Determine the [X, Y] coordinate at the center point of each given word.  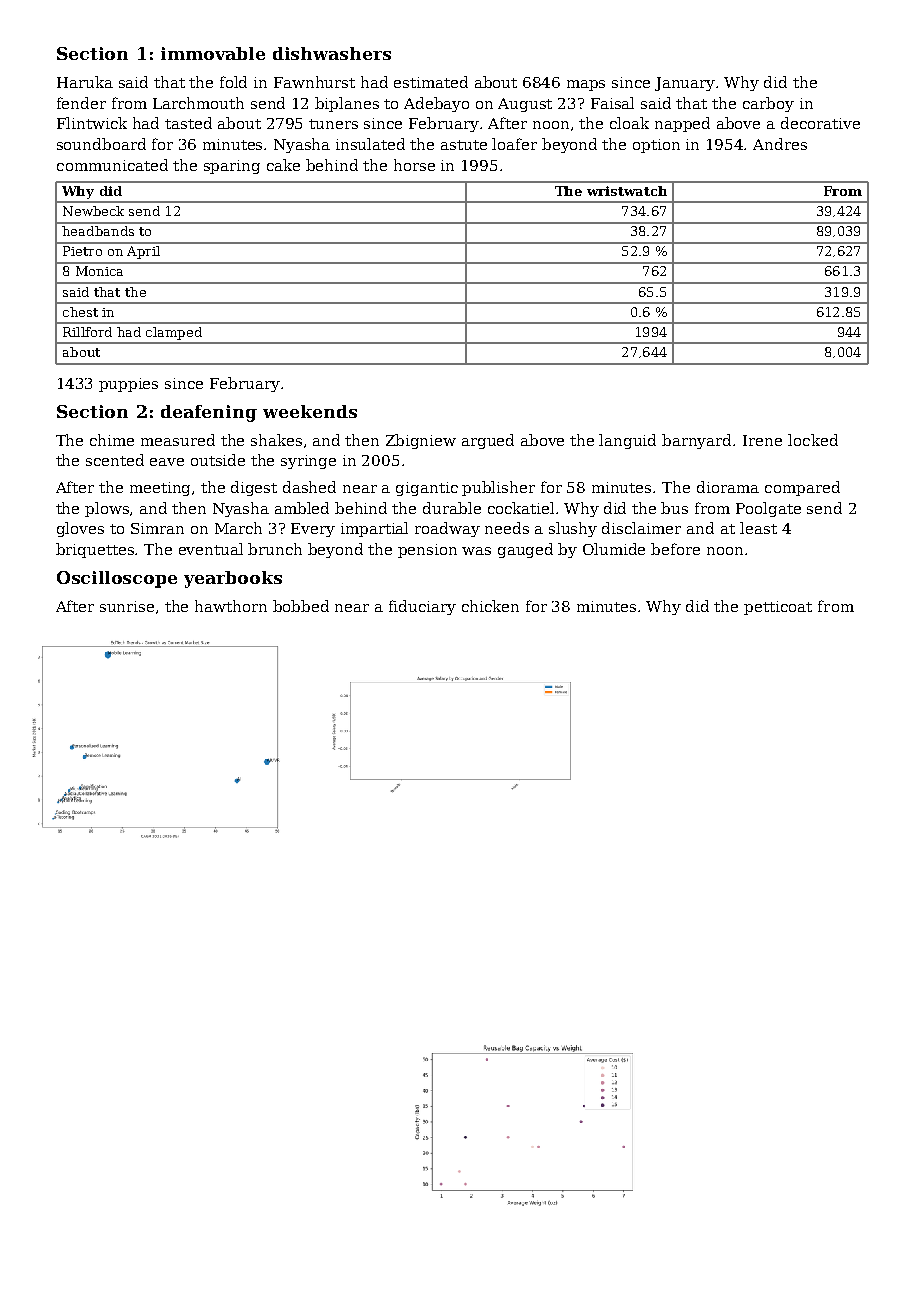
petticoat [778, 608]
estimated [431, 82]
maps [586, 85]
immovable [213, 53]
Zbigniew [421, 441]
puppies [128, 385]
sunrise [127, 606]
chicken [490, 606]
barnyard [696, 441]
